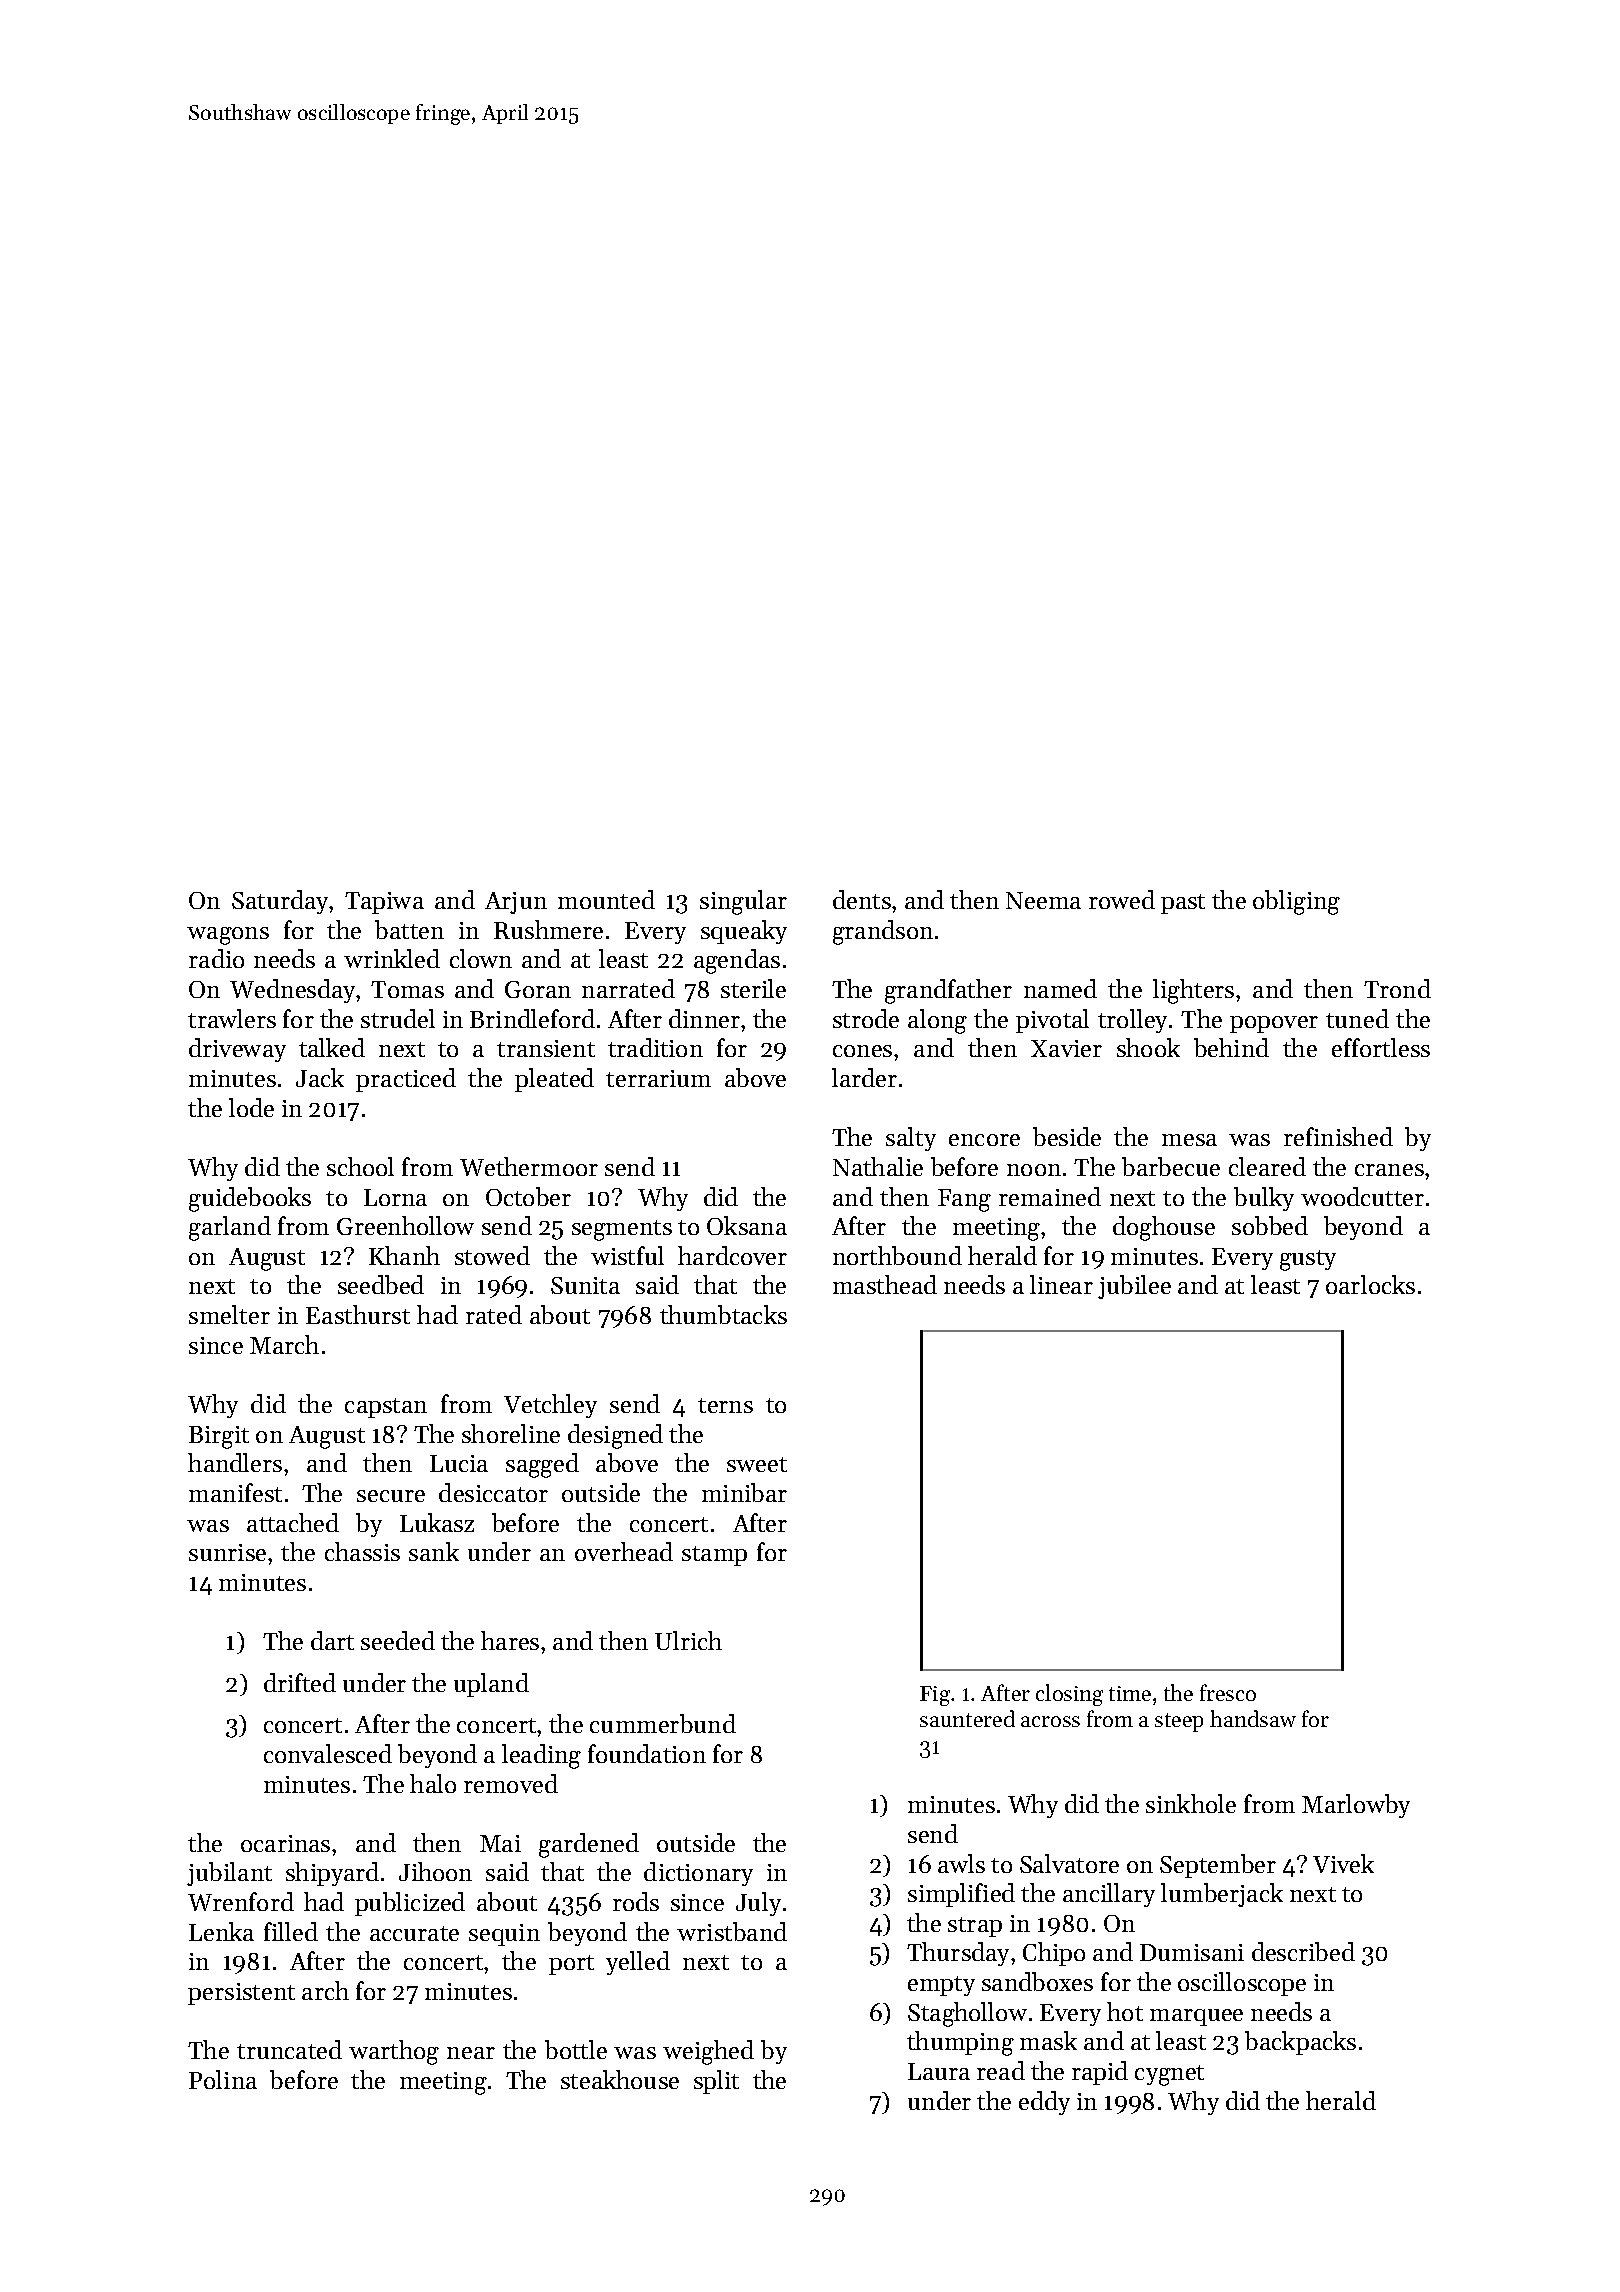 The height and width of the page is (2292, 1620). Describe the element at coordinates (384, 903) in the page. I see `Tapiwa` at that location.
